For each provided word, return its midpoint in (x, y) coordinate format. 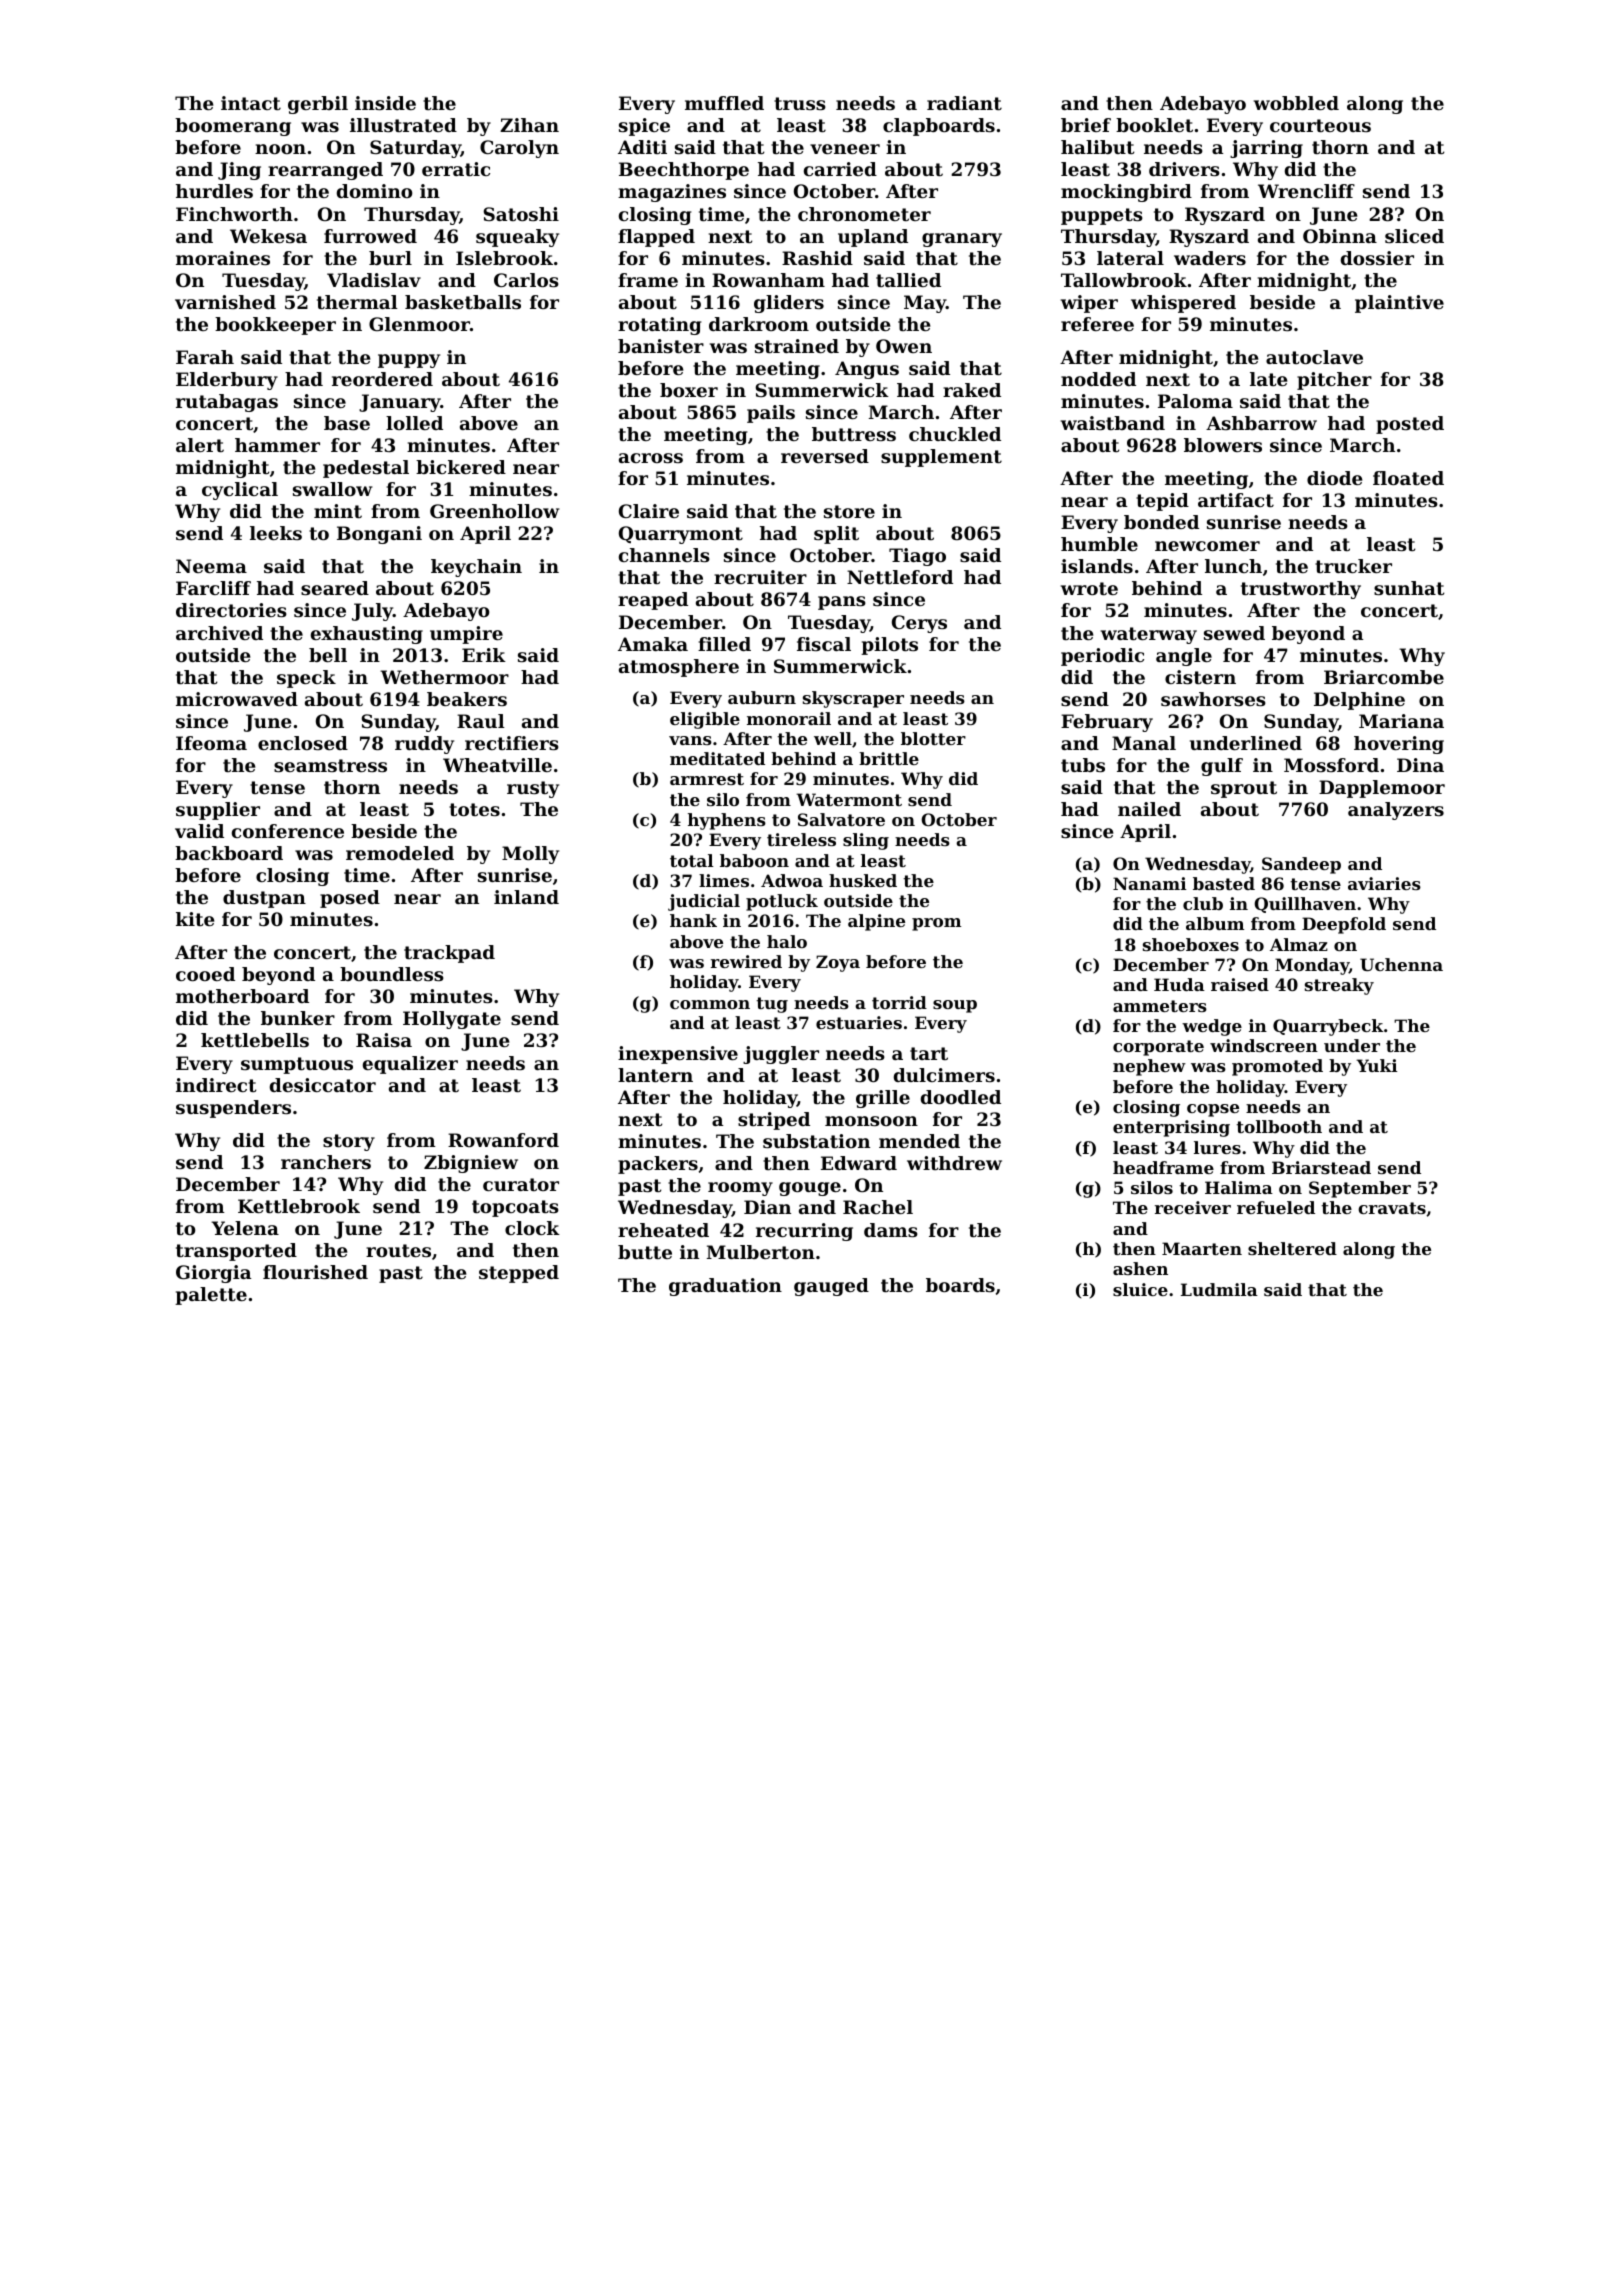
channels (664, 555)
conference (288, 831)
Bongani (379, 535)
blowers (1223, 445)
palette (211, 1296)
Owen (904, 346)
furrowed (370, 236)
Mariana (1401, 721)
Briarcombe (1384, 677)
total (692, 860)
